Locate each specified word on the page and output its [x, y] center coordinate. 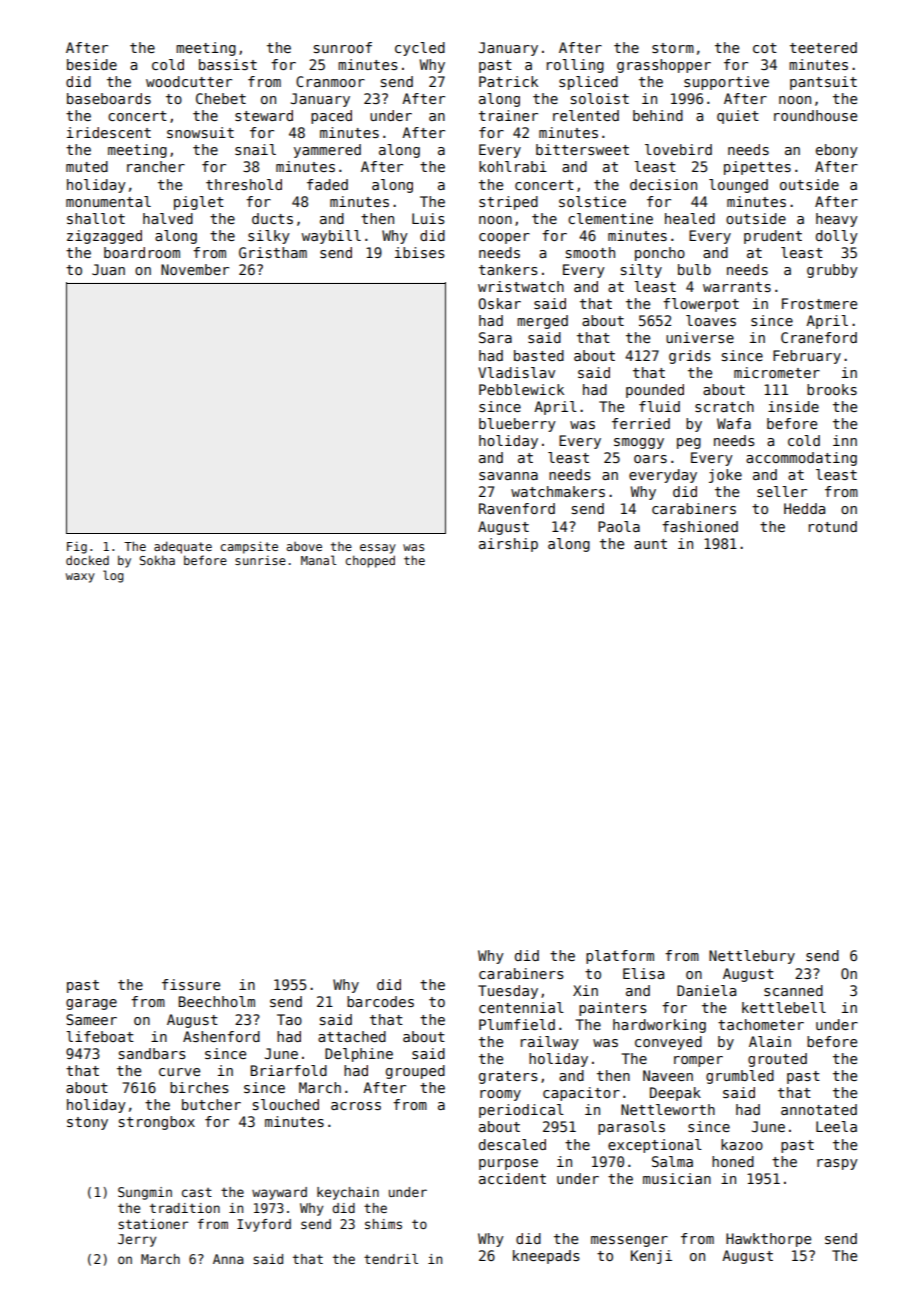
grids [690, 357]
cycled [420, 49]
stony [87, 1123]
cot [765, 48]
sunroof [343, 47]
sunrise [260, 560]
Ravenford [517, 508]
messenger [629, 1241]
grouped [415, 1072]
